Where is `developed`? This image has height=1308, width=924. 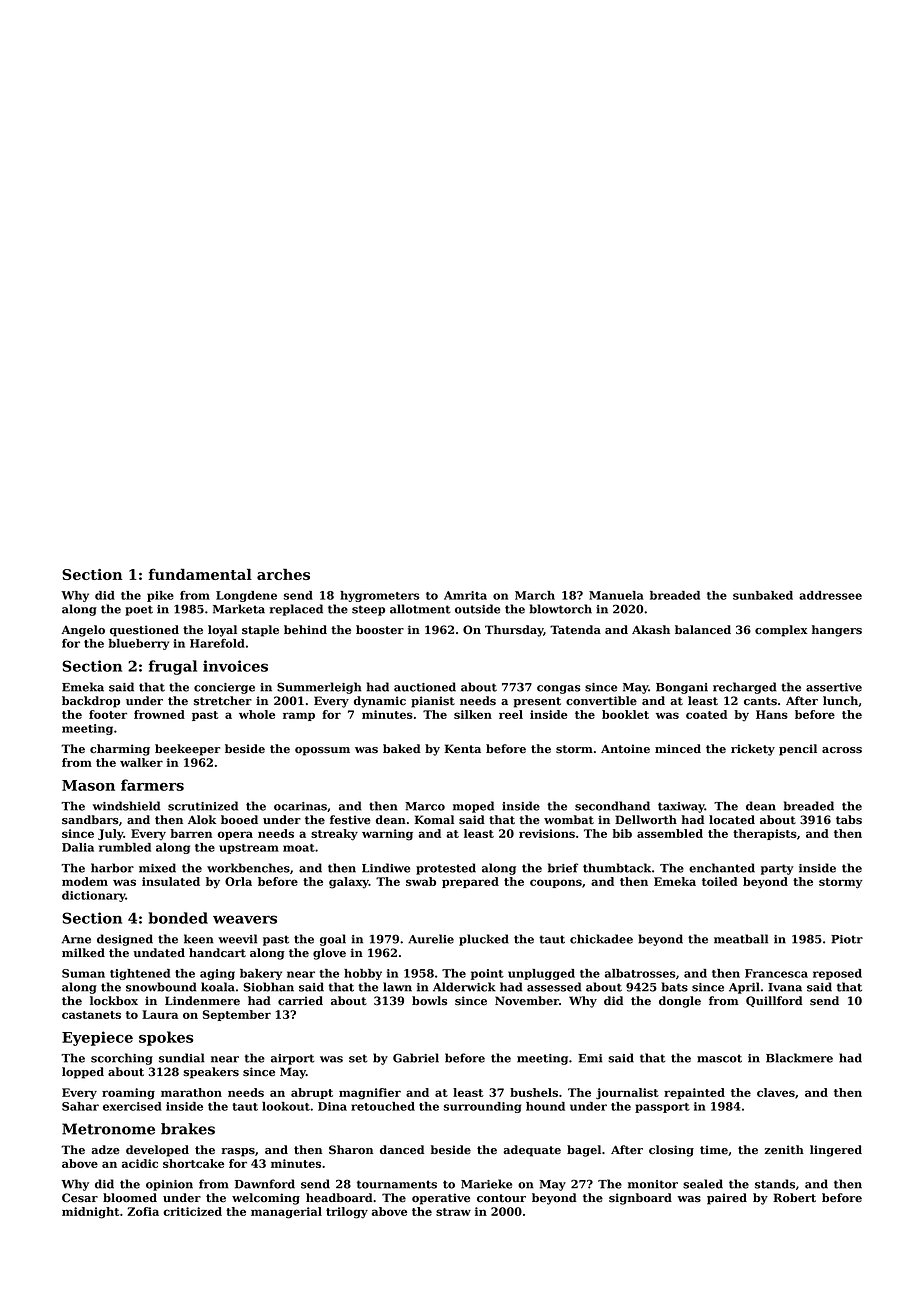
developed is located at coordinates (157, 1151).
